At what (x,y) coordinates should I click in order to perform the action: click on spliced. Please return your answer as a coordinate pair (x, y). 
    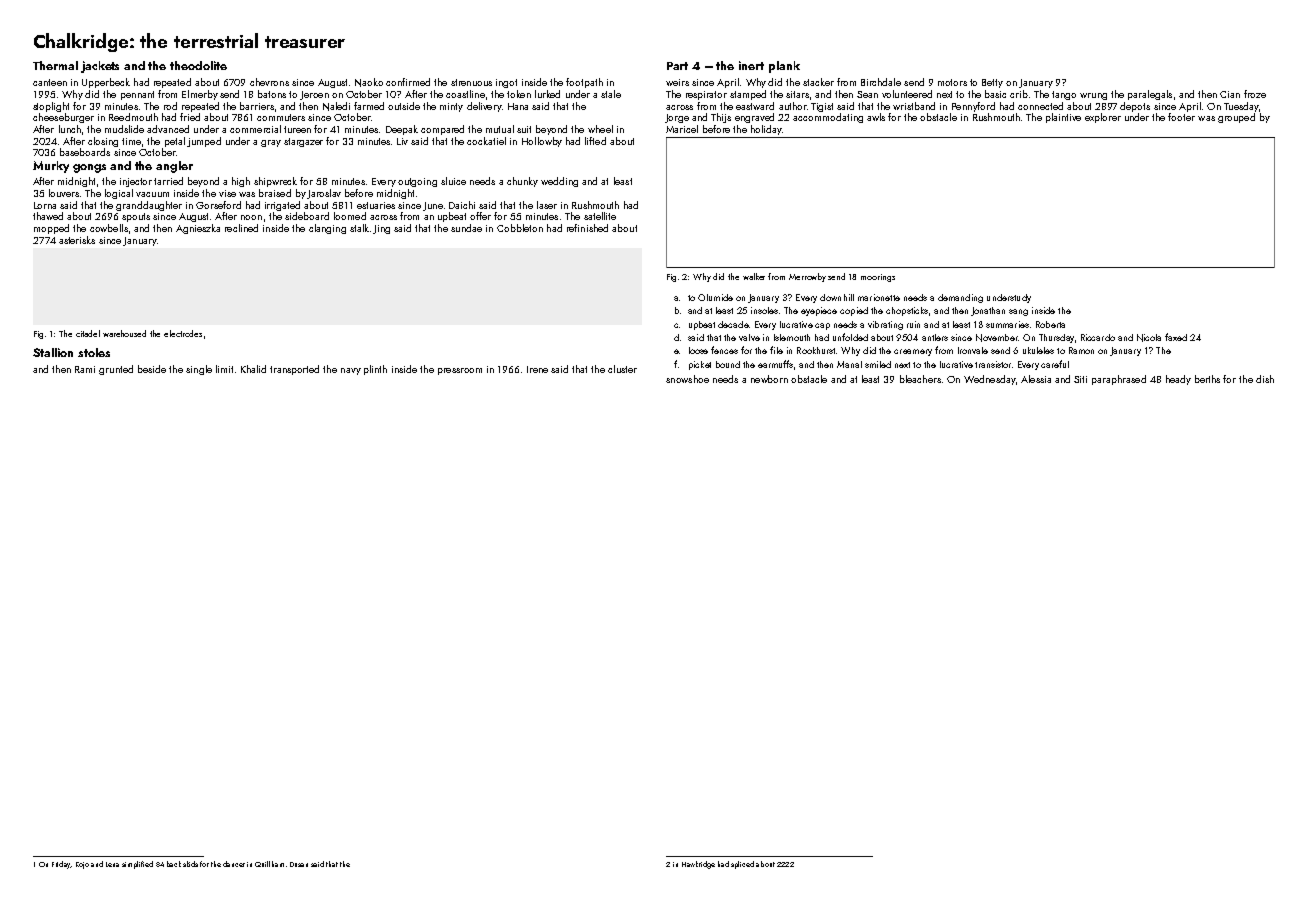
    Looking at the image, I should click on (742, 865).
